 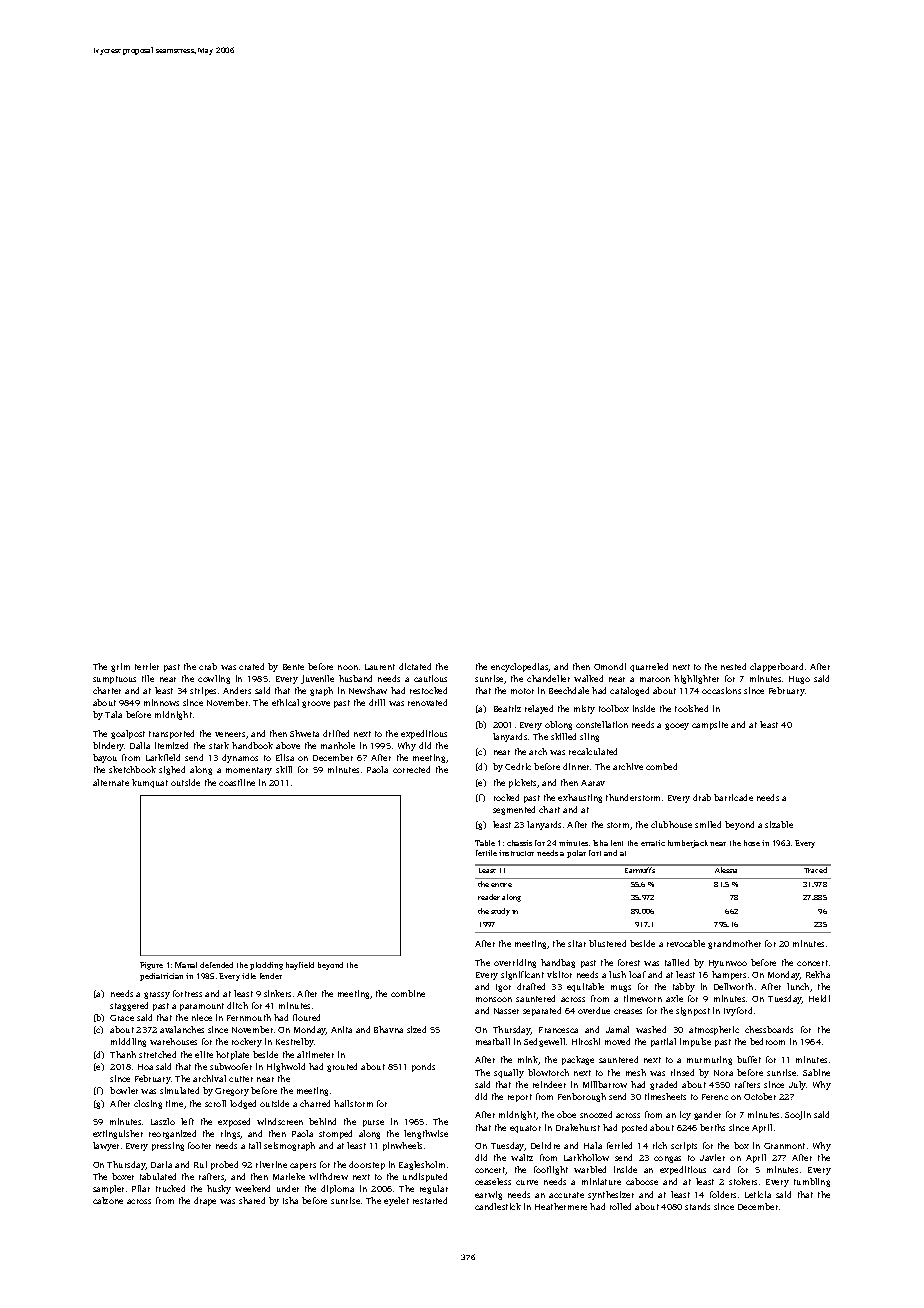 I want to click on husky, so click(x=219, y=1189).
